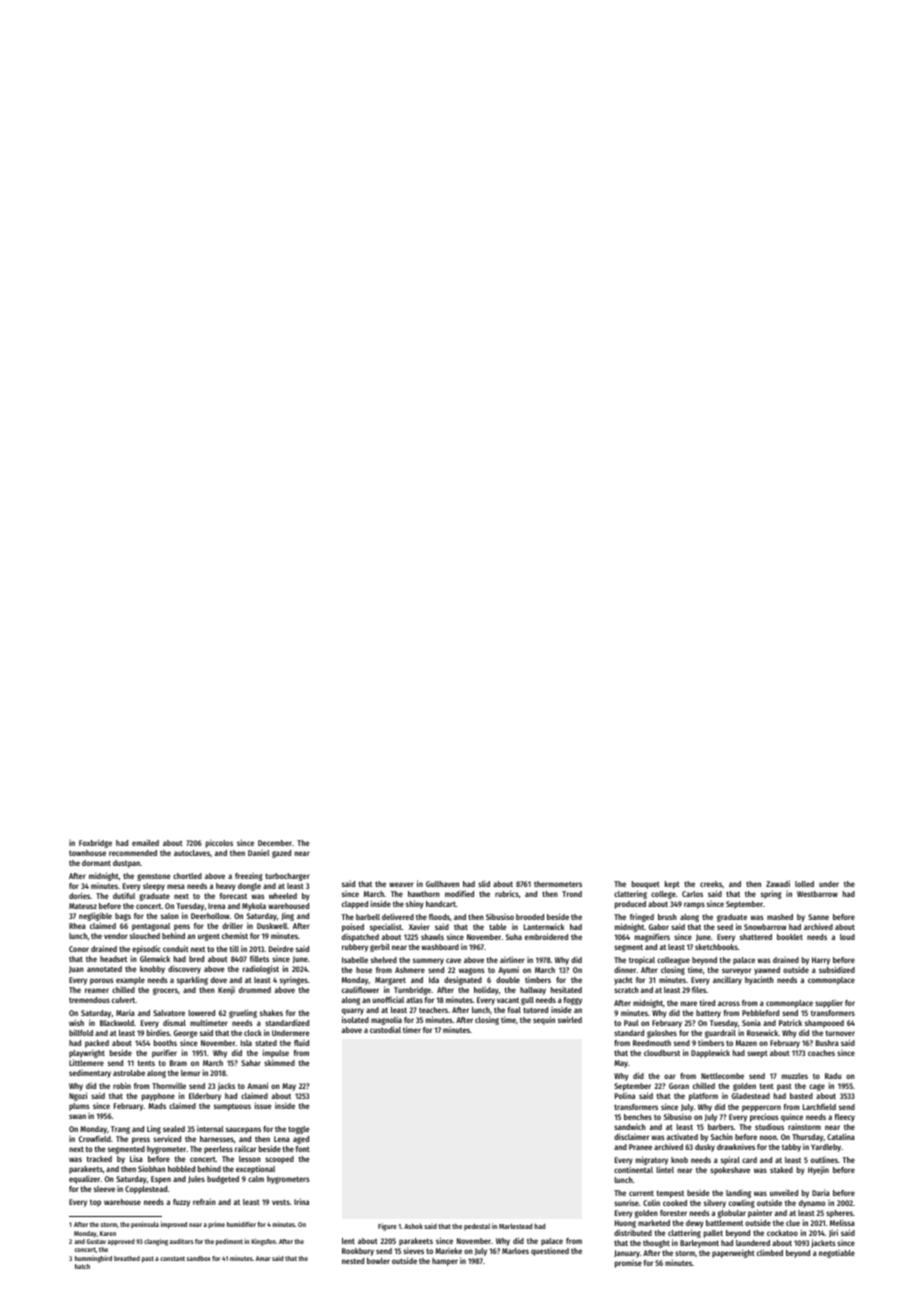 The width and height of the screenshot is (924, 1308). I want to click on Figure, so click(387, 1227).
